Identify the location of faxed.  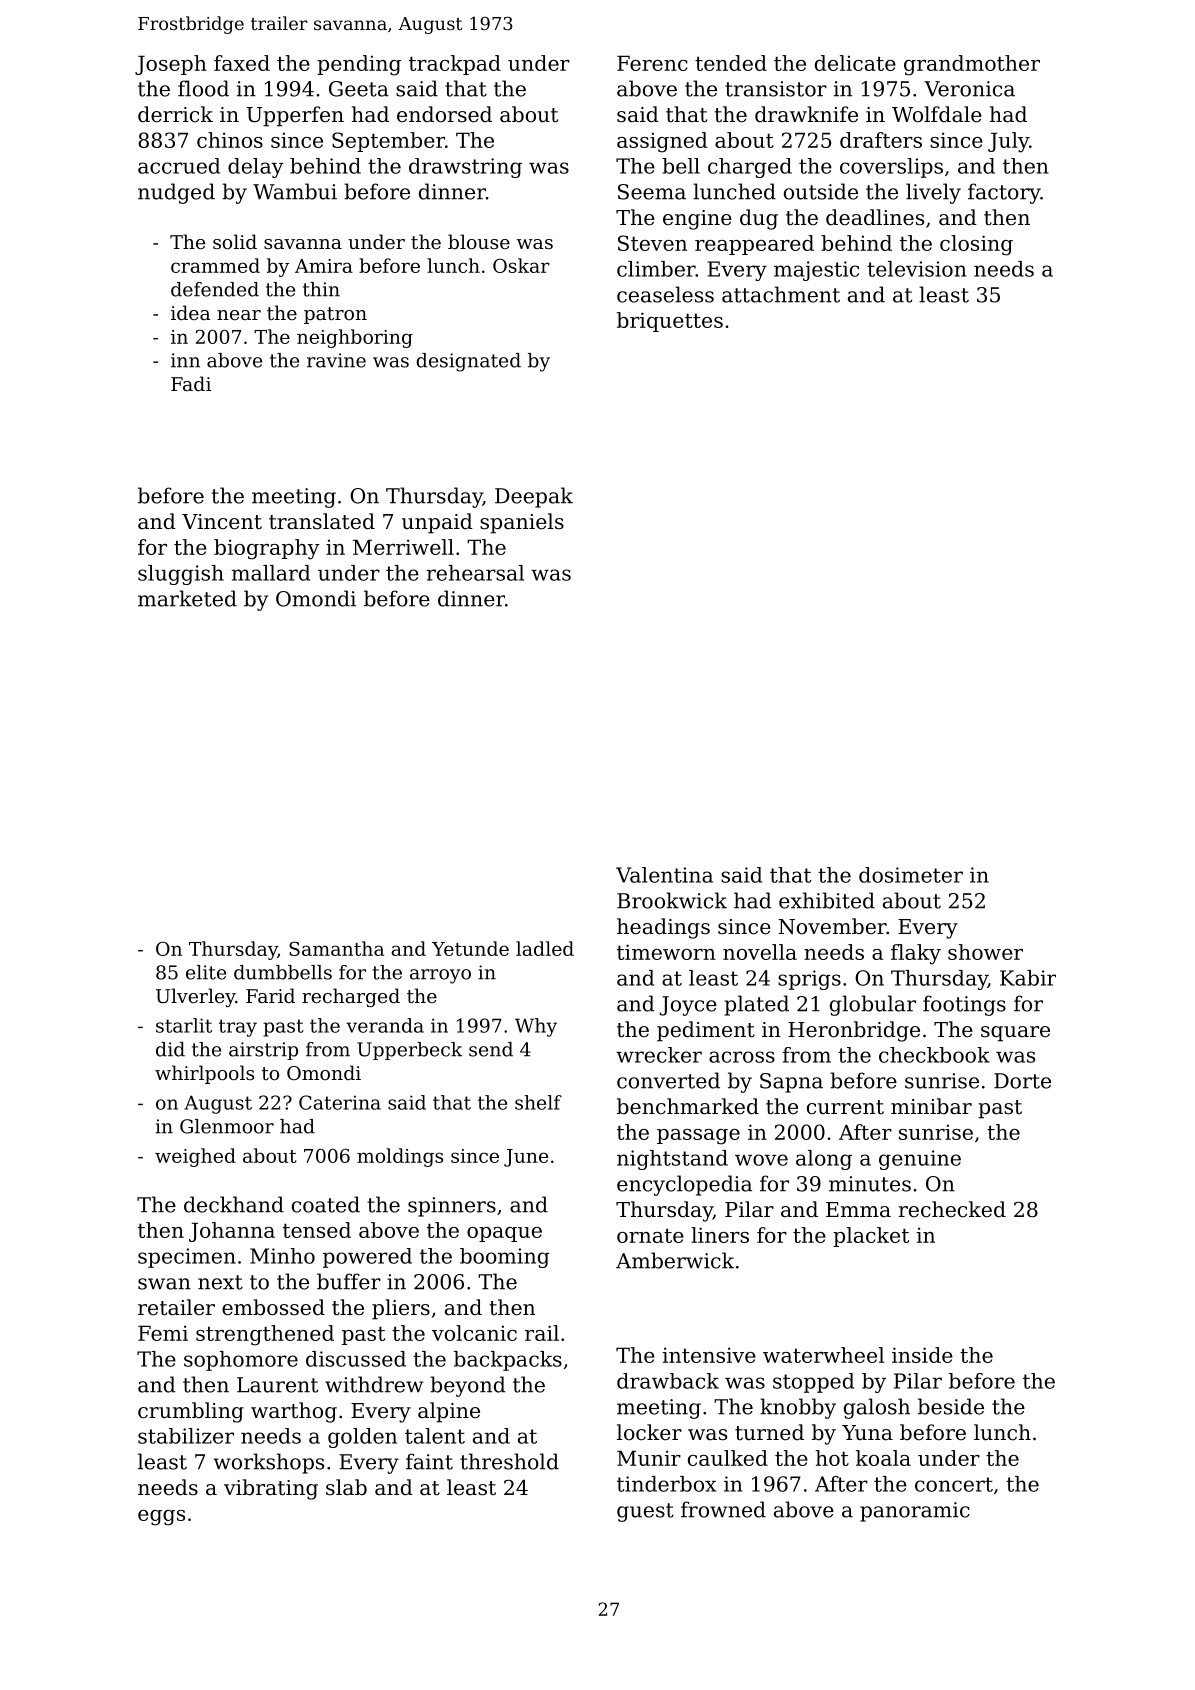
(242, 63).
